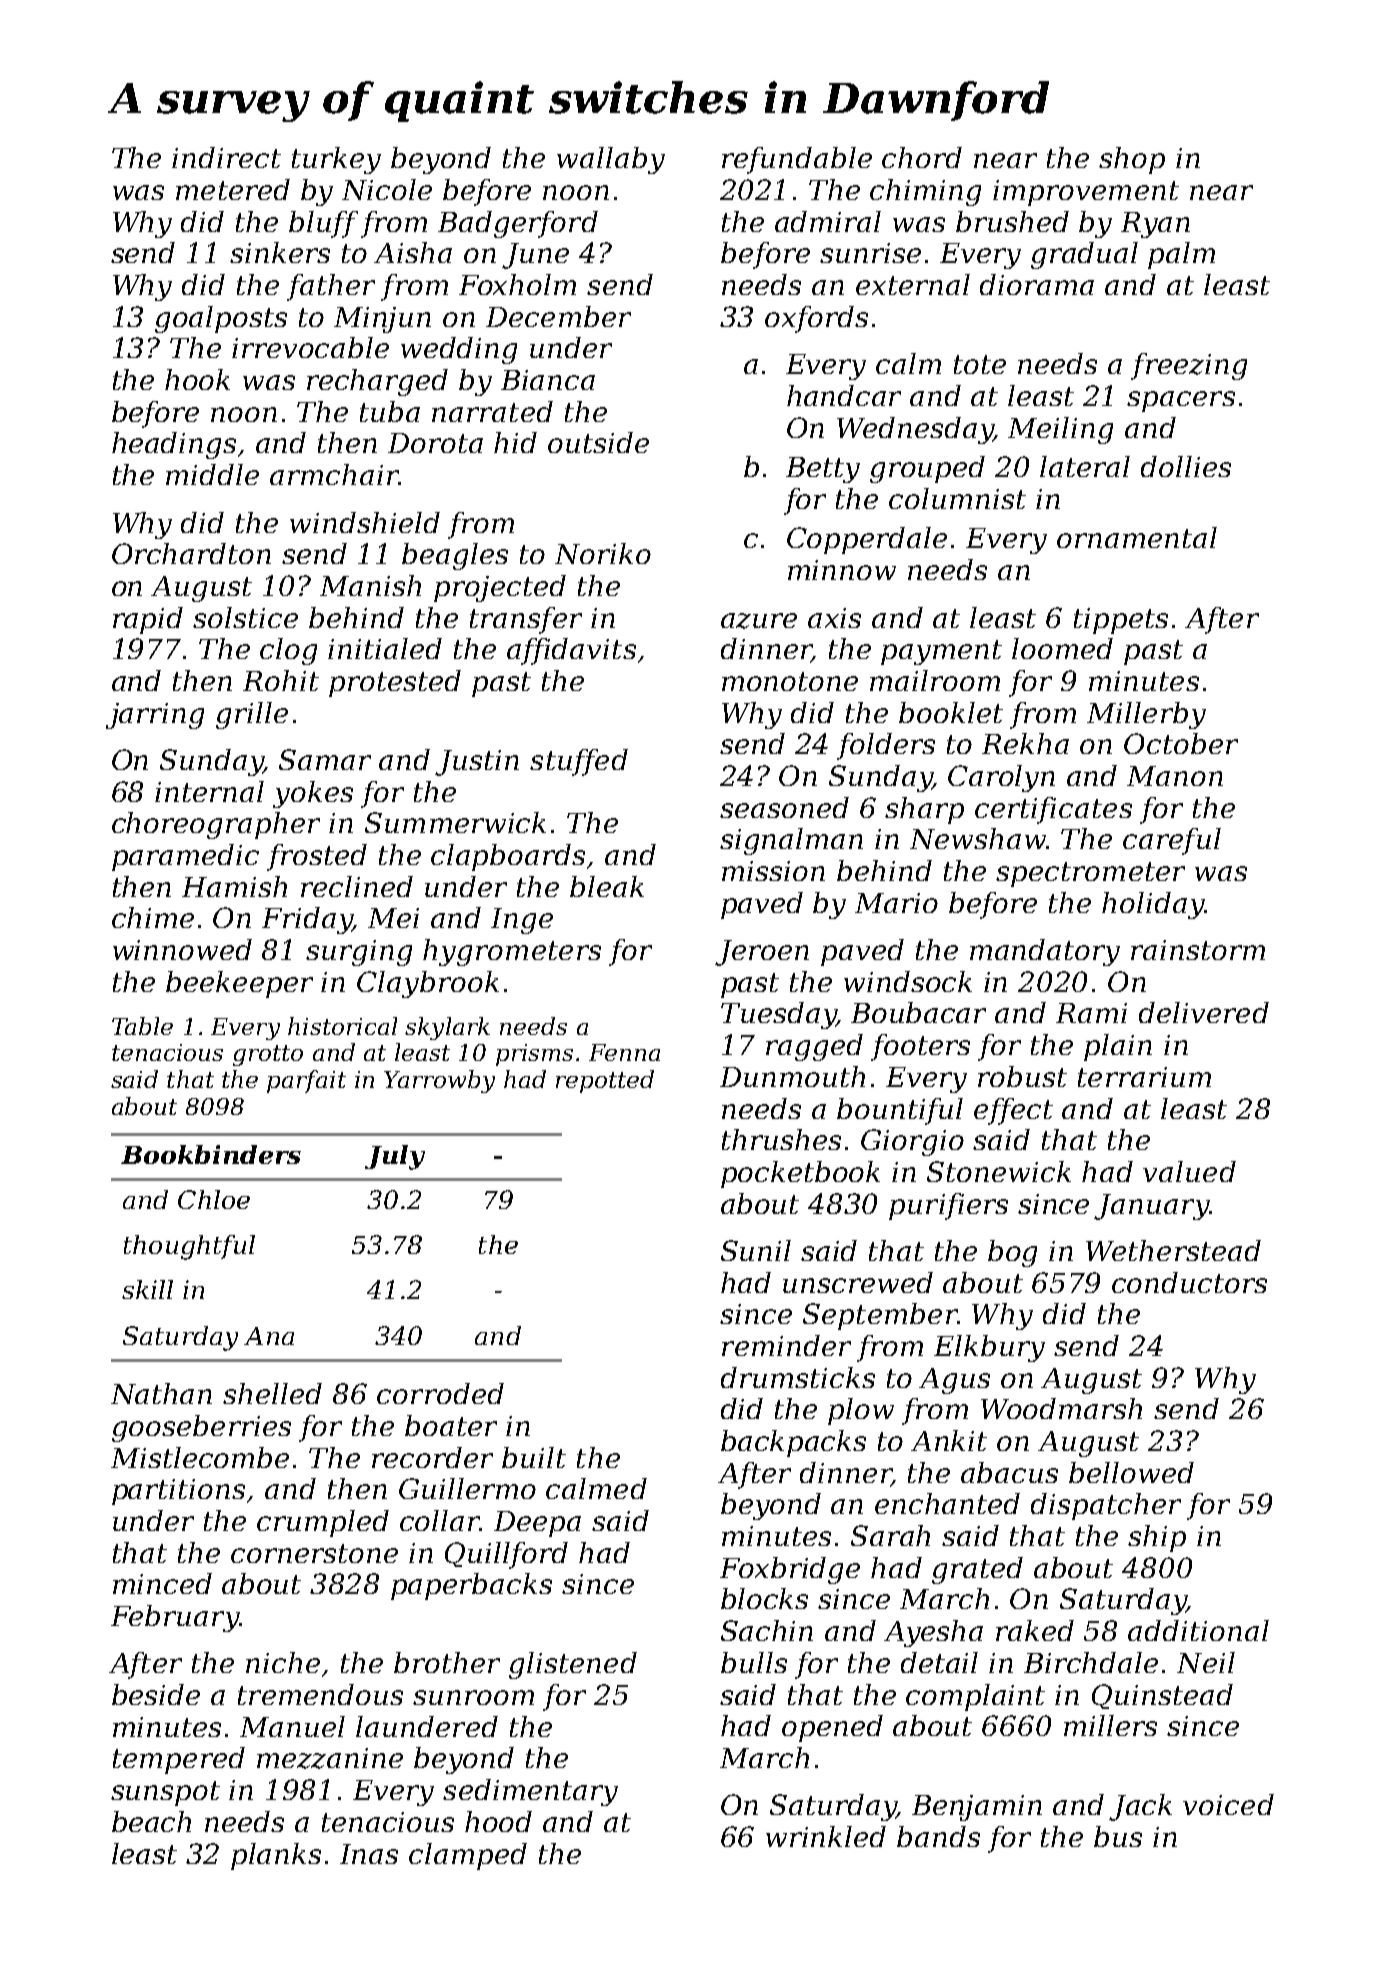 Image resolution: width=1386 pixels, height=1969 pixels. Describe the element at coordinates (161, 1393) in the screenshot. I see `Nathan` at that location.
